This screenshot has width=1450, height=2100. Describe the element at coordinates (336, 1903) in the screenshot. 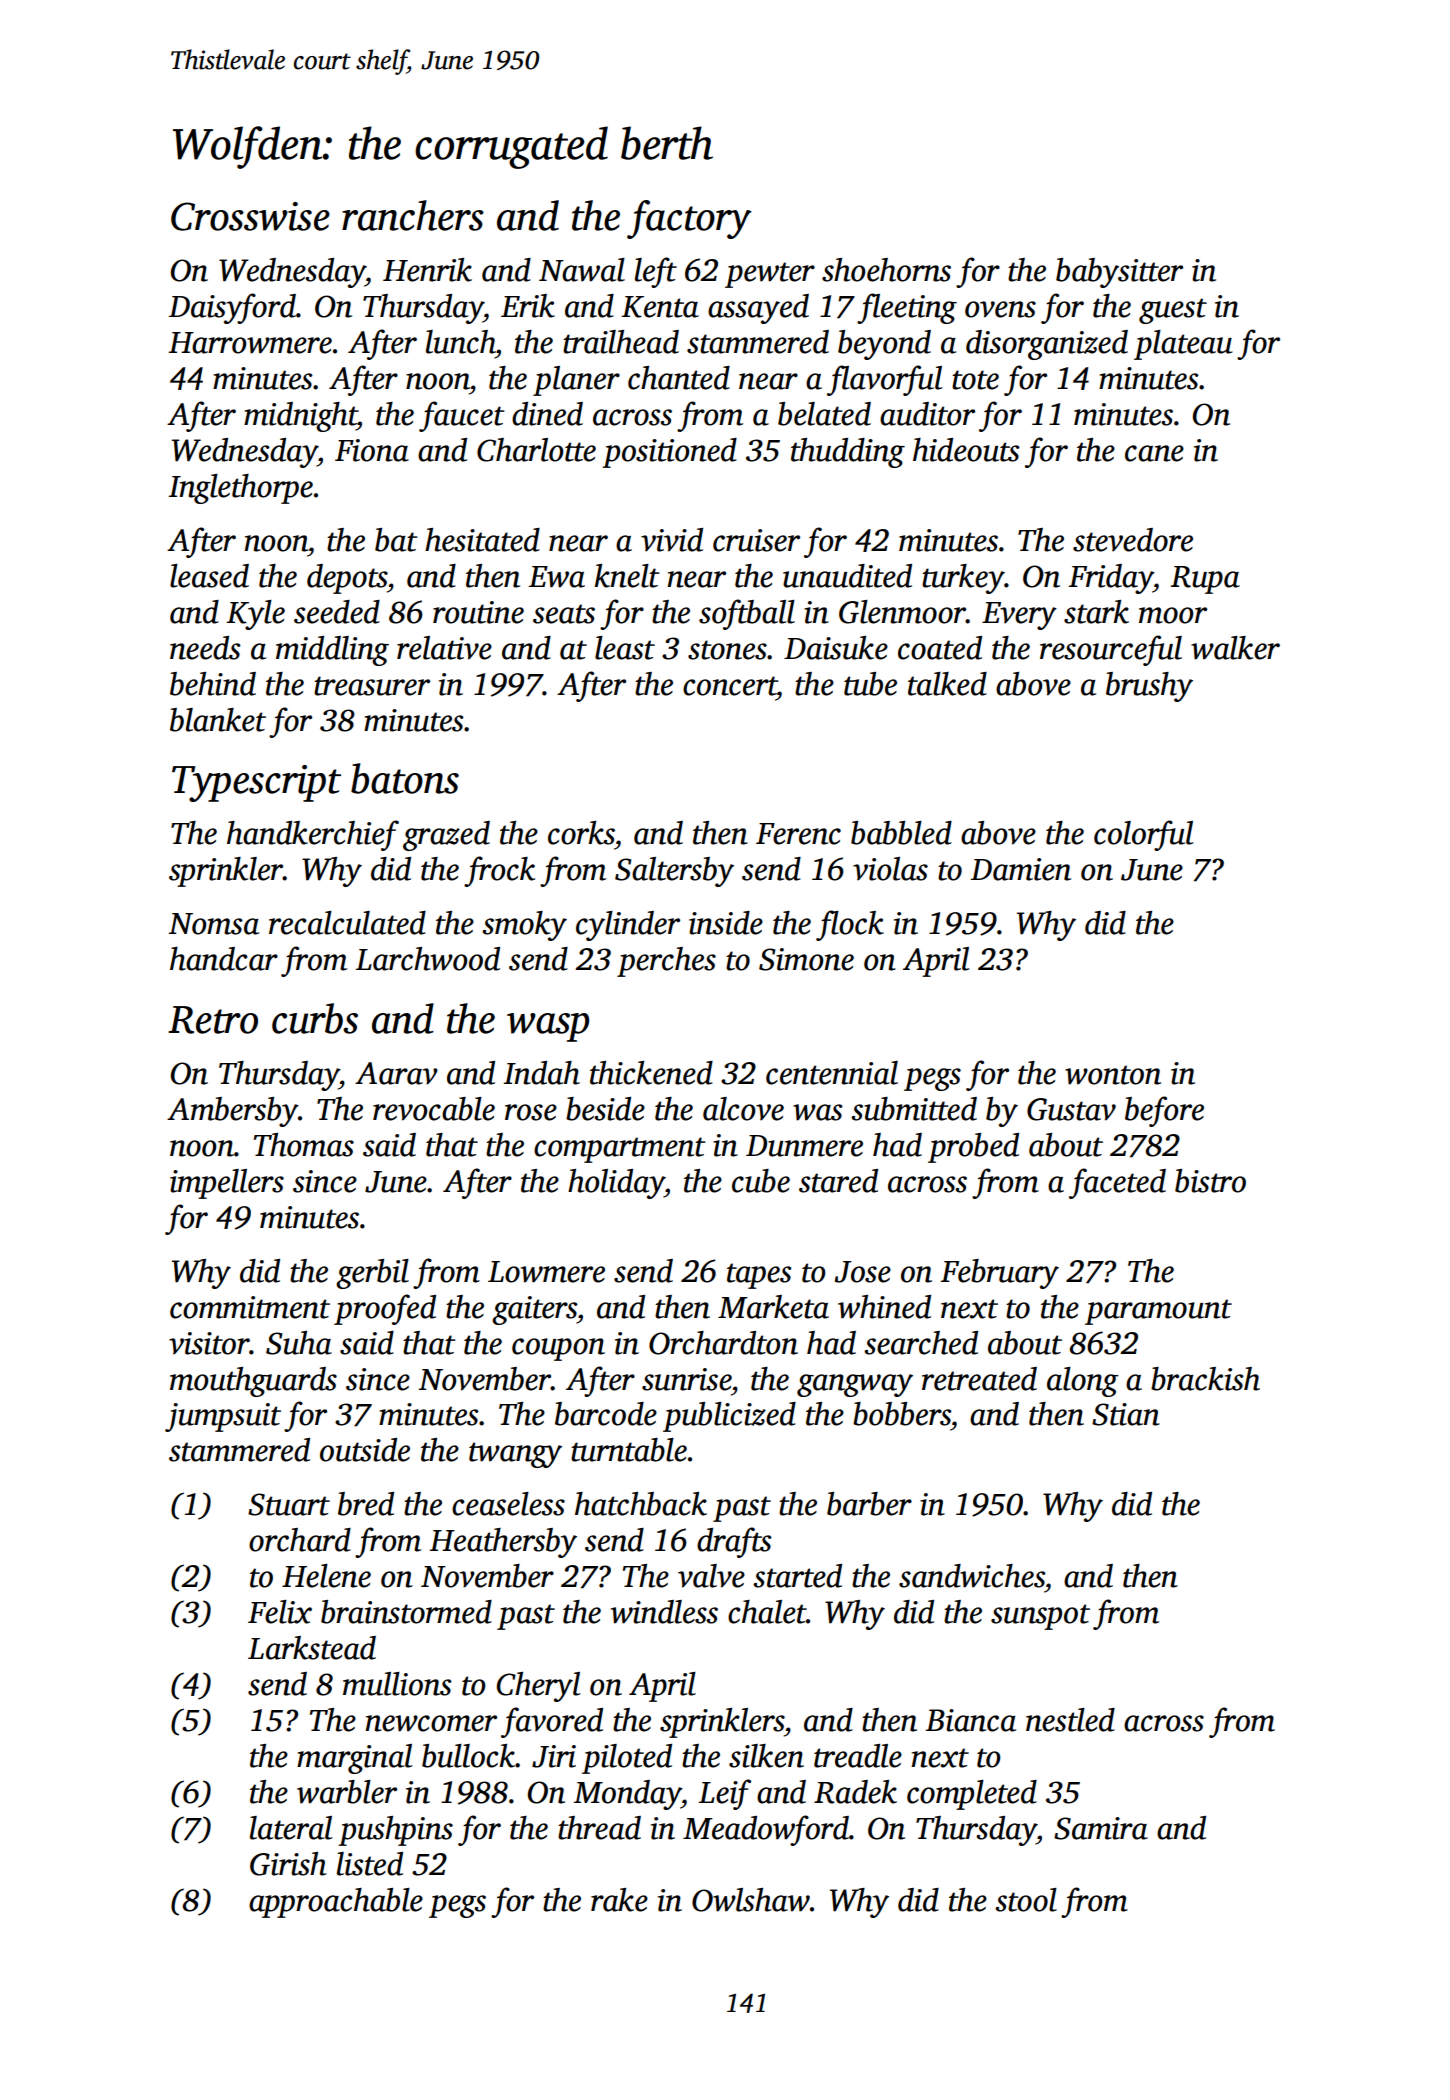

I see `approachable` at that location.
